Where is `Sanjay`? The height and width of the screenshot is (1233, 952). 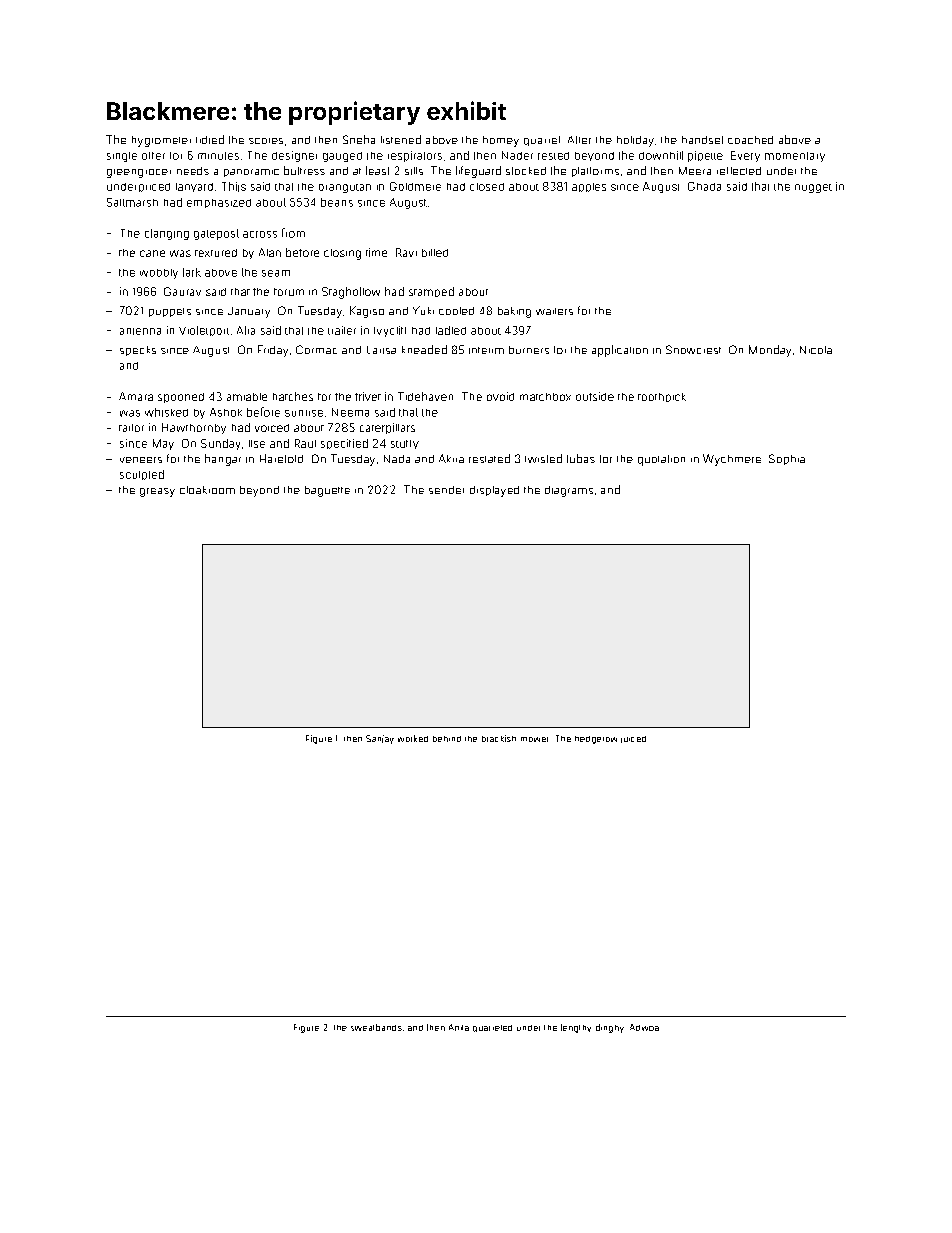
Sanjay is located at coordinates (380, 739).
